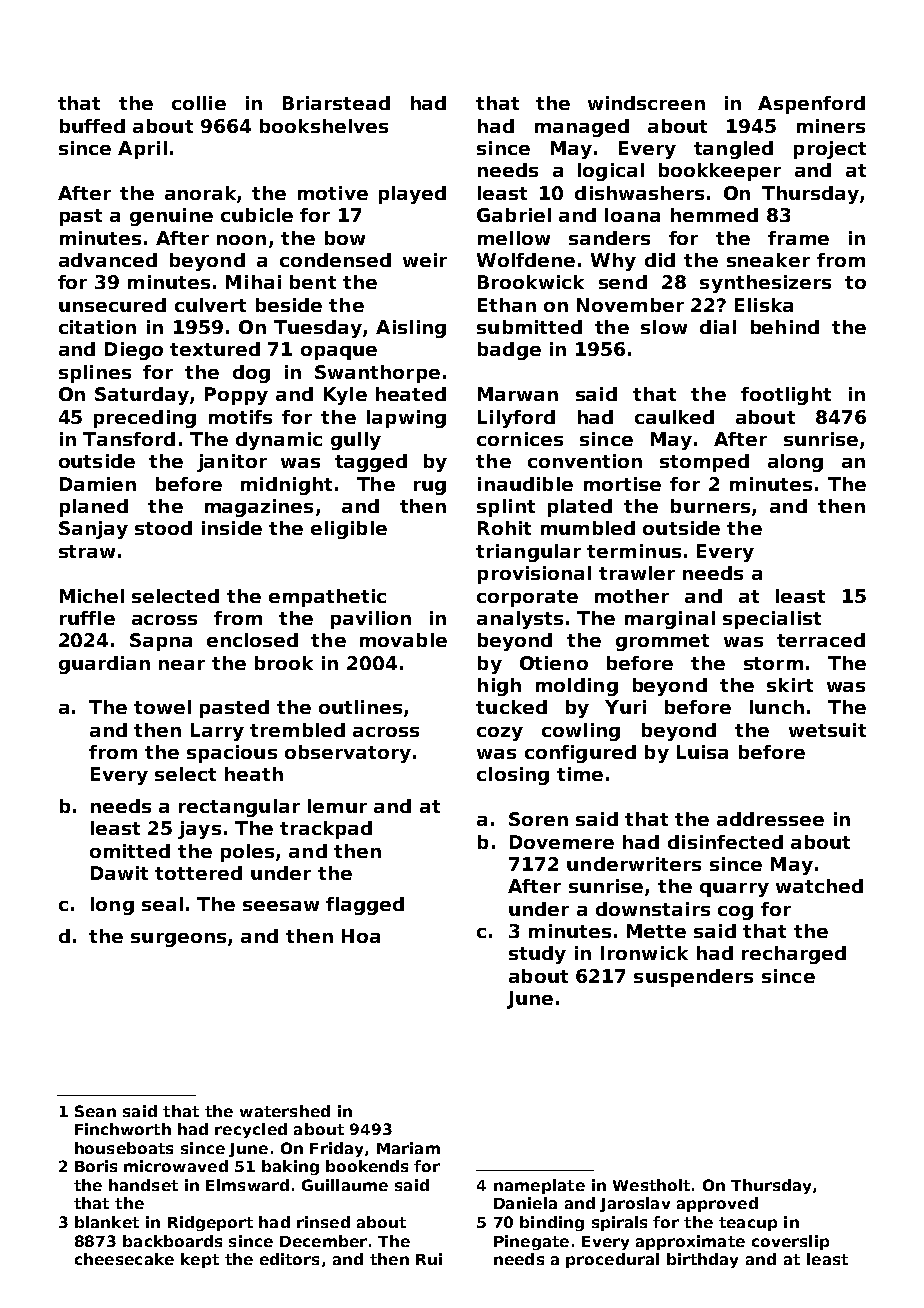  I want to click on splines, so click(95, 374).
